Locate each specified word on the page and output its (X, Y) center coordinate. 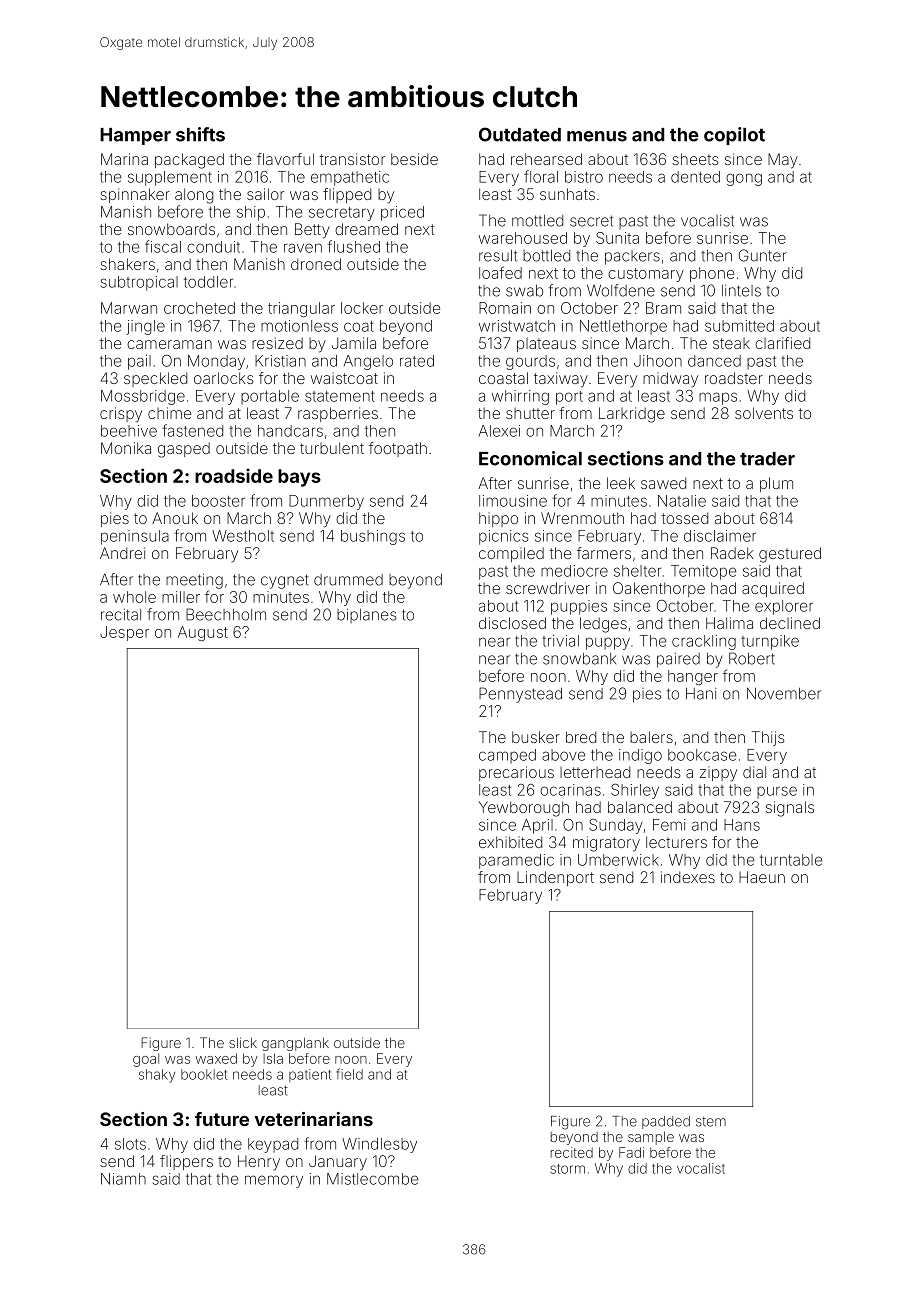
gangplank (295, 1044)
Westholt (243, 536)
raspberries (338, 414)
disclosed (512, 623)
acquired (773, 589)
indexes (688, 877)
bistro (584, 177)
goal (146, 1060)
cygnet (285, 581)
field (349, 1074)
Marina (124, 159)
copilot (734, 136)
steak (731, 343)
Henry (259, 1162)
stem (711, 1122)
